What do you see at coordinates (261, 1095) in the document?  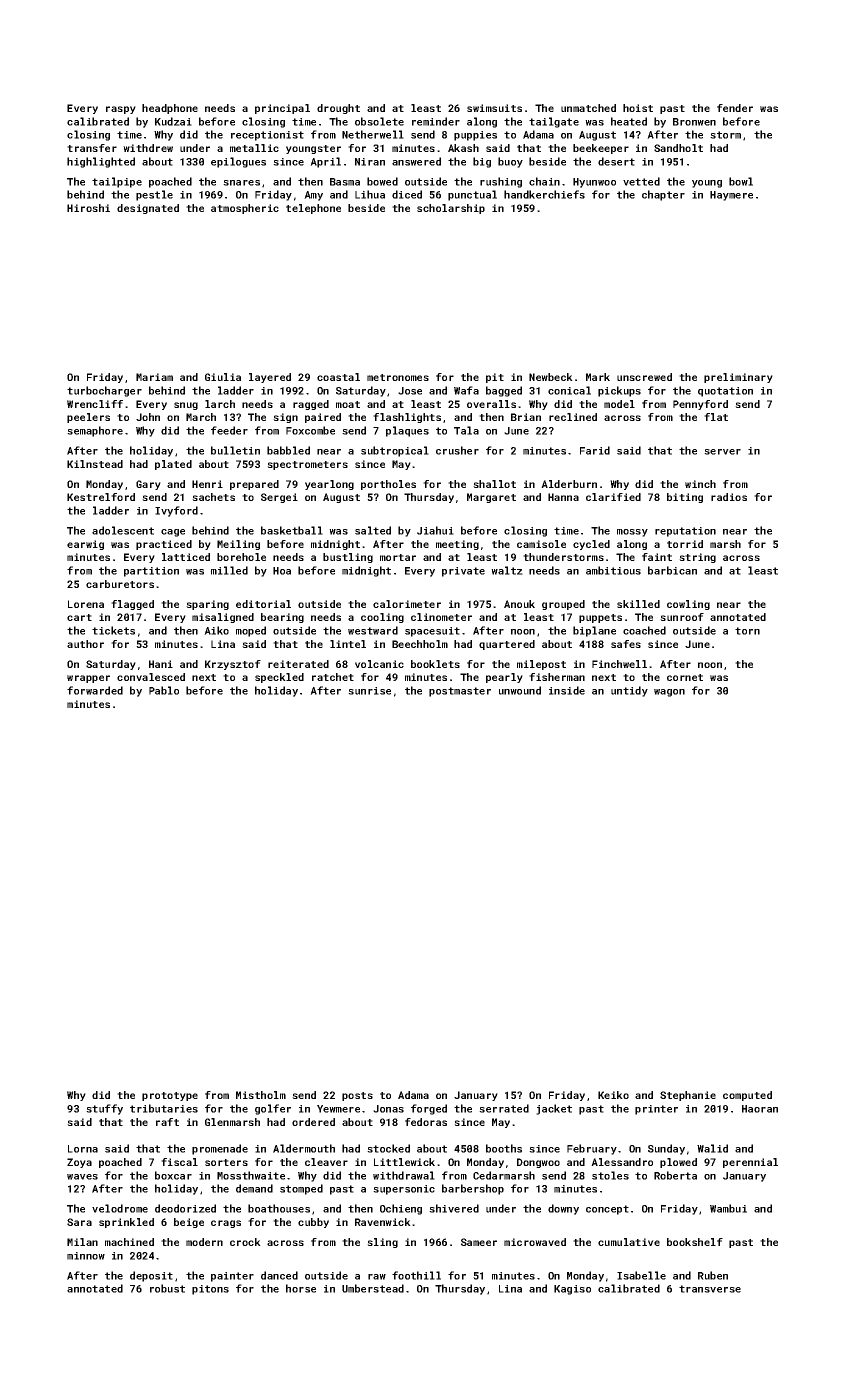 I see `Mistholm` at bounding box center [261, 1095].
